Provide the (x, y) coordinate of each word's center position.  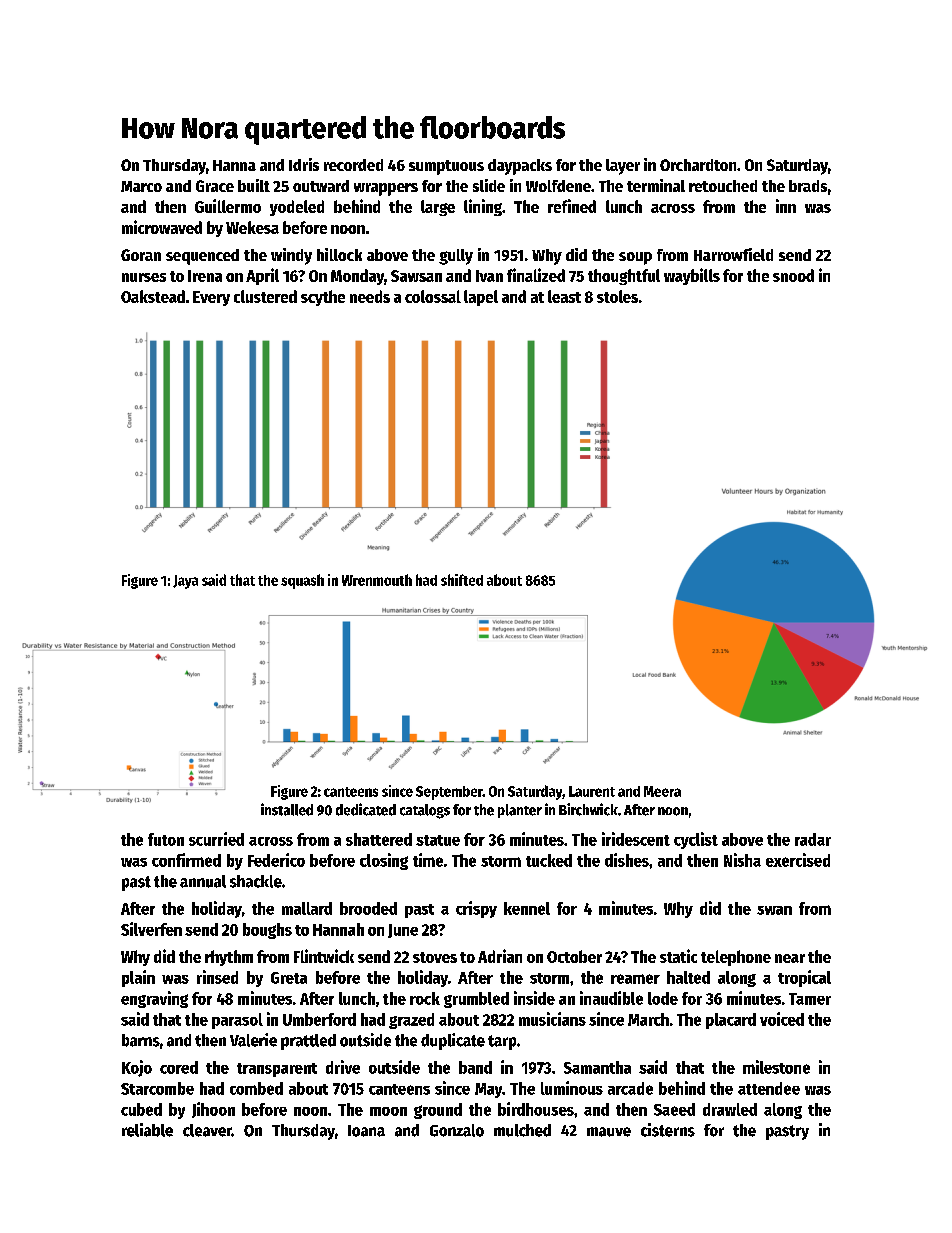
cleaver (207, 1130)
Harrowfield (733, 254)
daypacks (520, 167)
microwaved (162, 227)
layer (623, 167)
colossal (433, 296)
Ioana (366, 1131)
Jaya (185, 582)
